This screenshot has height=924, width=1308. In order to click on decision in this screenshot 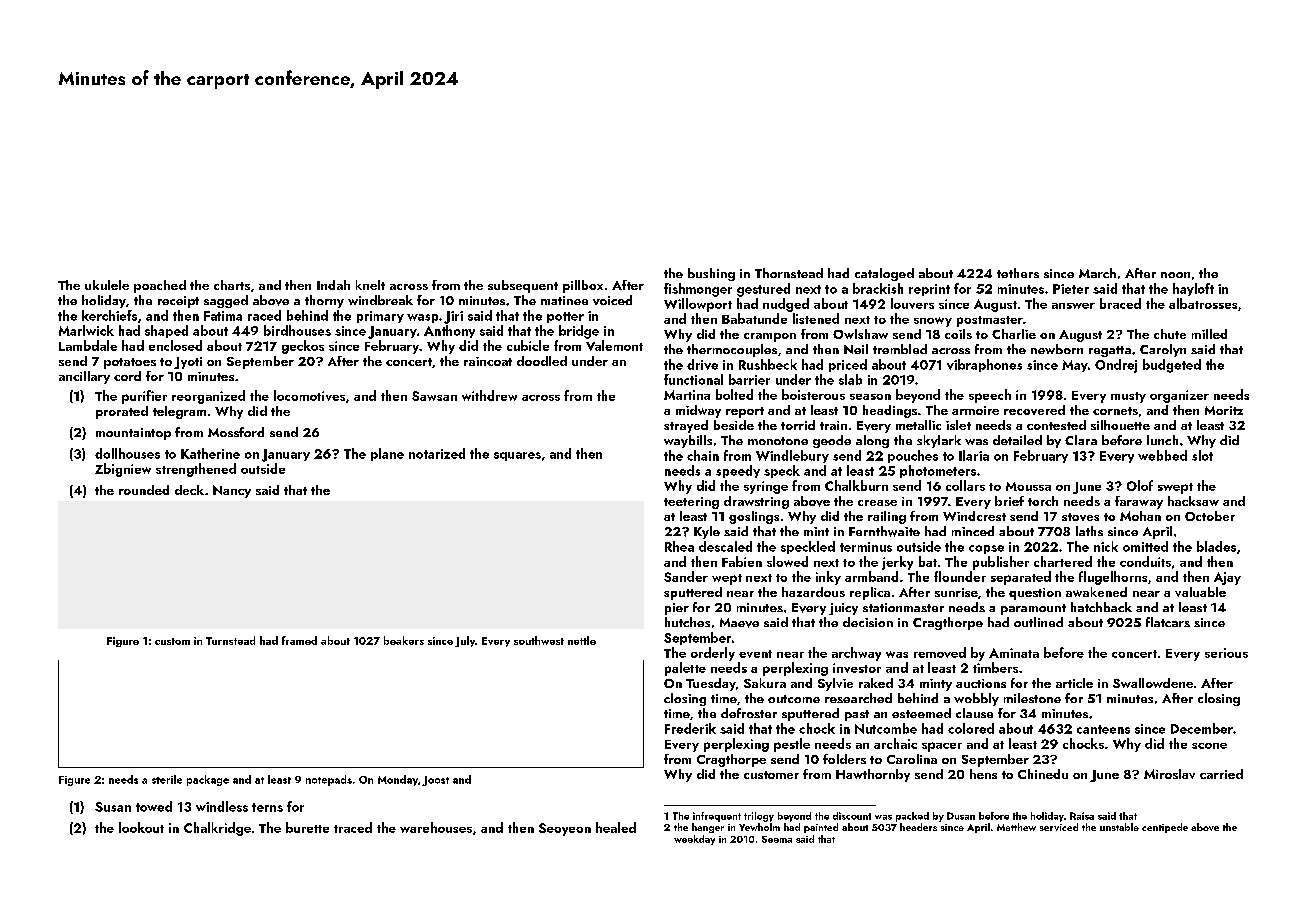, I will do `click(868, 622)`.
